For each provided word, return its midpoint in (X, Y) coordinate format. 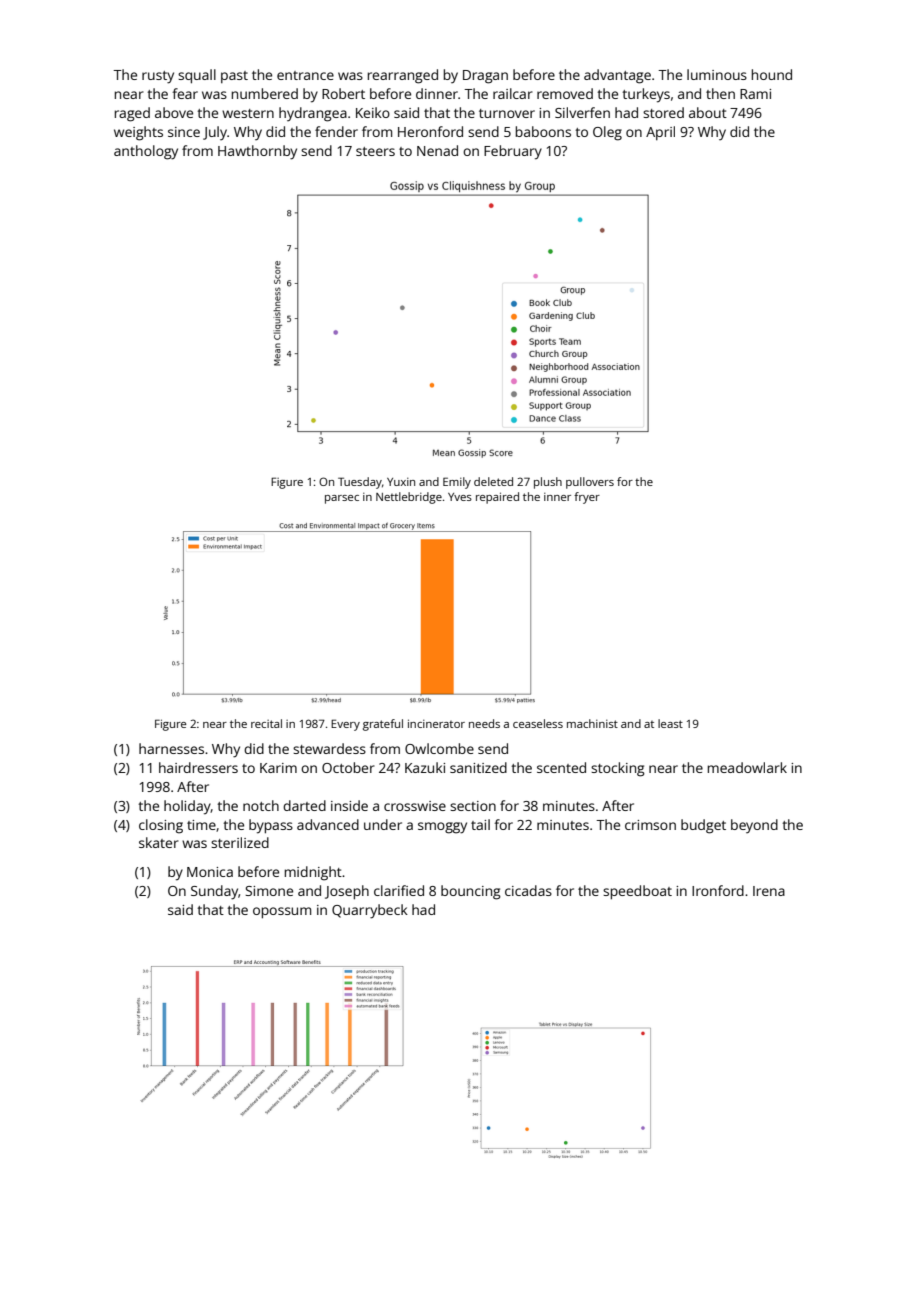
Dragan (485, 77)
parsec (342, 499)
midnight (313, 873)
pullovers (590, 483)
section (473, 806)
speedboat (637, 892)
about (708, 112)
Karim (278, 768)
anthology (146, 152)
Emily (457, 483)
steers (375, 151)
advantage (617, 76)
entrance (305, 75)
